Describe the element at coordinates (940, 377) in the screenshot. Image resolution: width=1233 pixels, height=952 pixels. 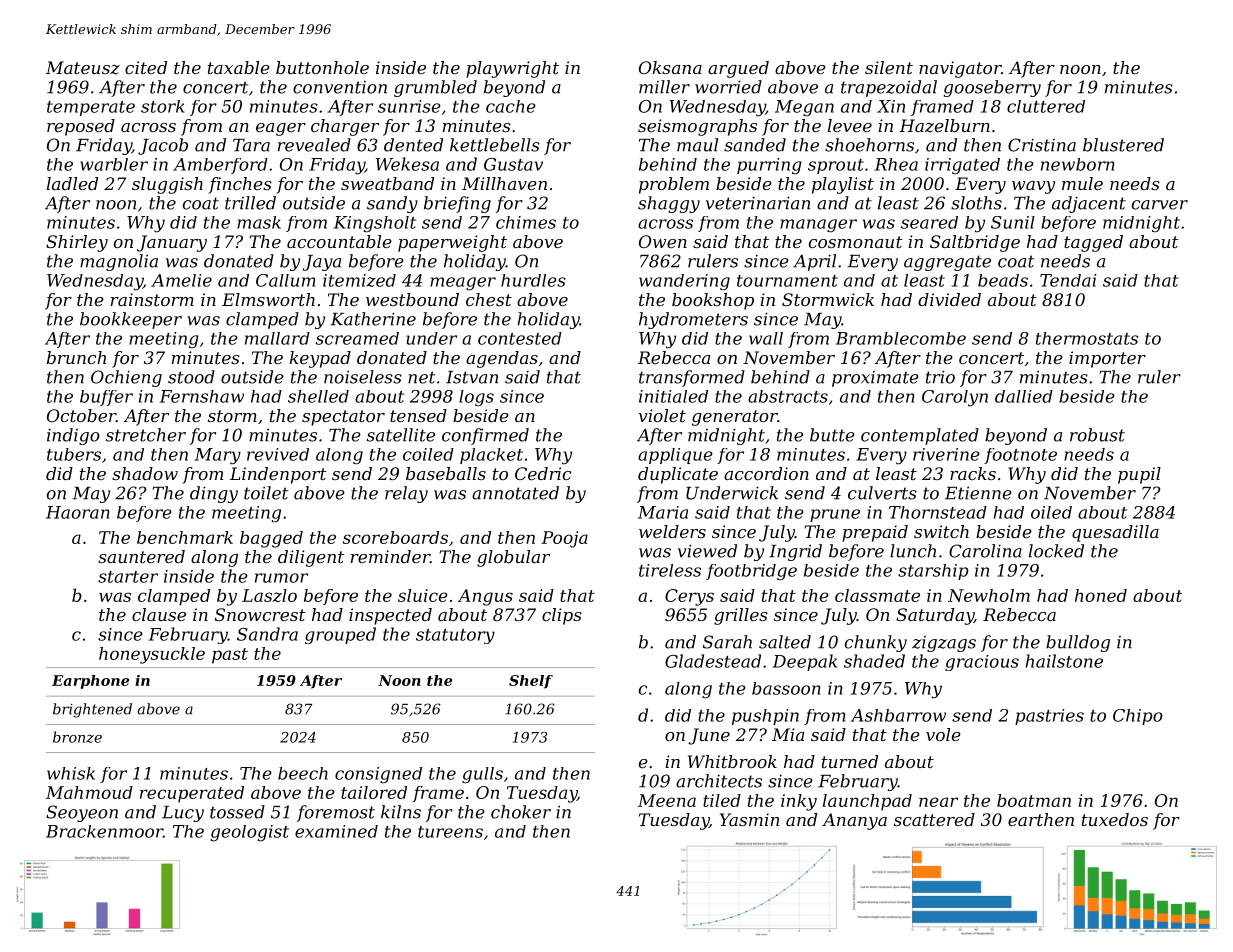
I see `trio` at that location.
